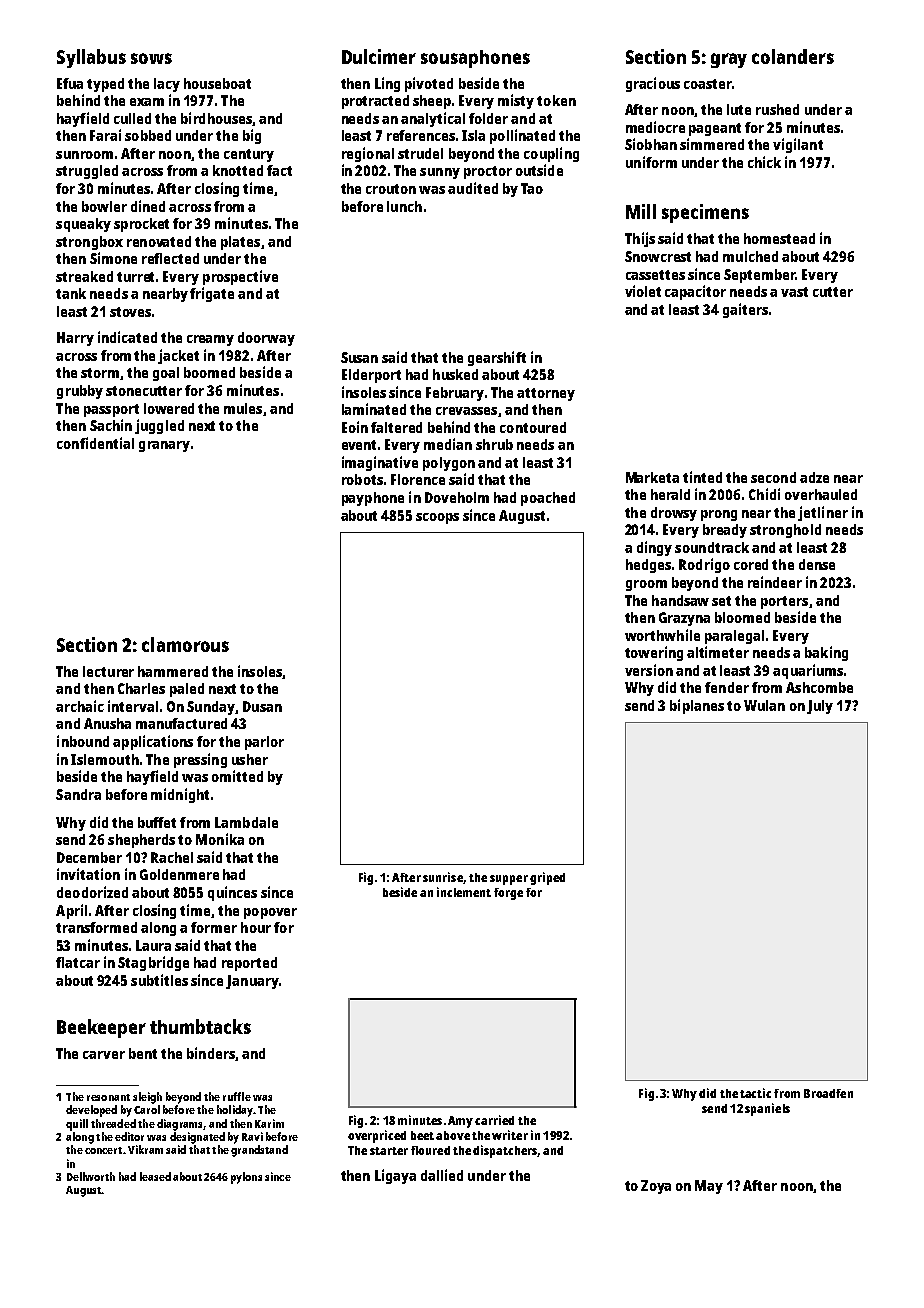  Describe the element at coordinates (101, 1028) in the screenshot. I see `Beekeeper` at that location.
